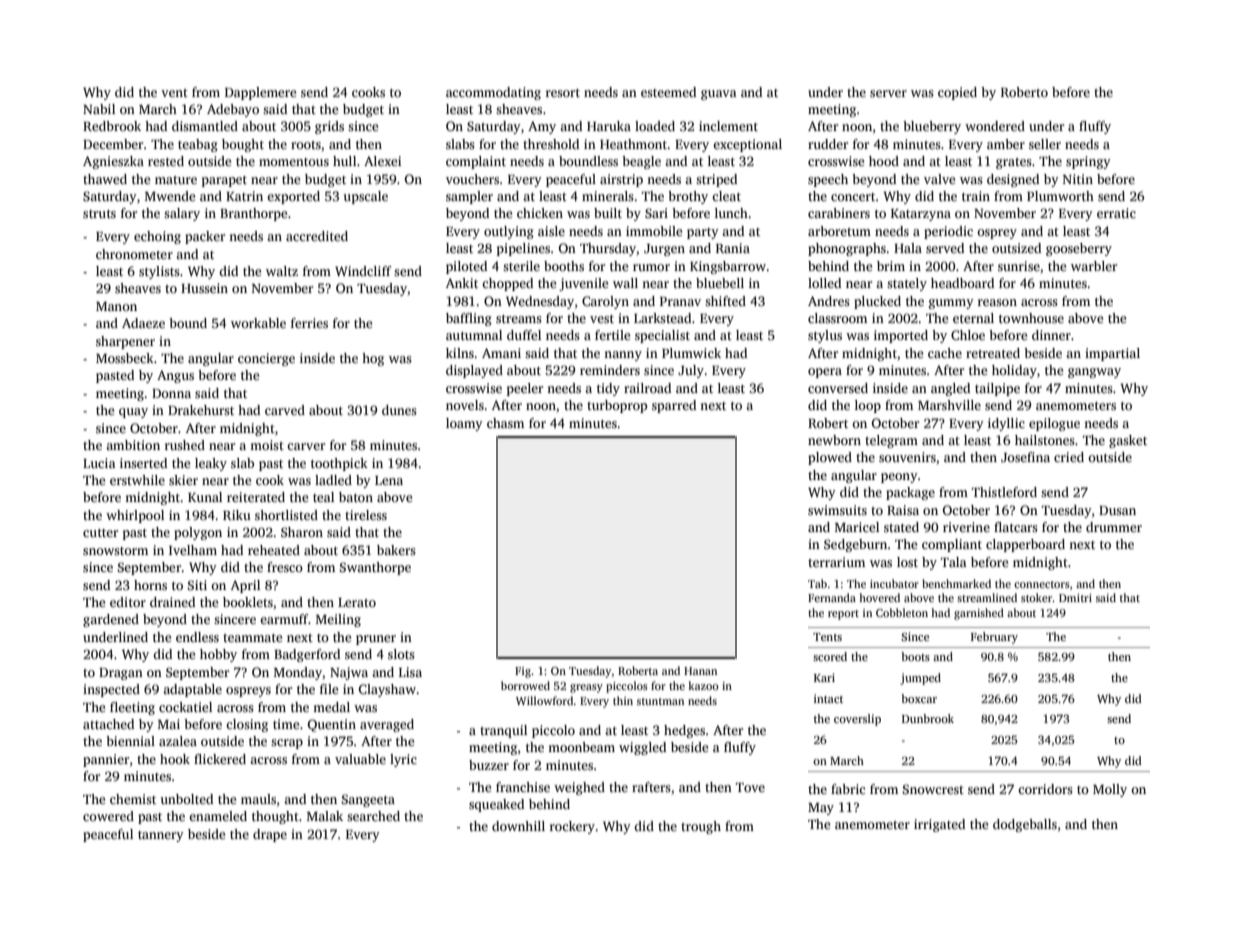 The height and width of the document is (952, 1233). I want to click on guava, so click(719, 95).
